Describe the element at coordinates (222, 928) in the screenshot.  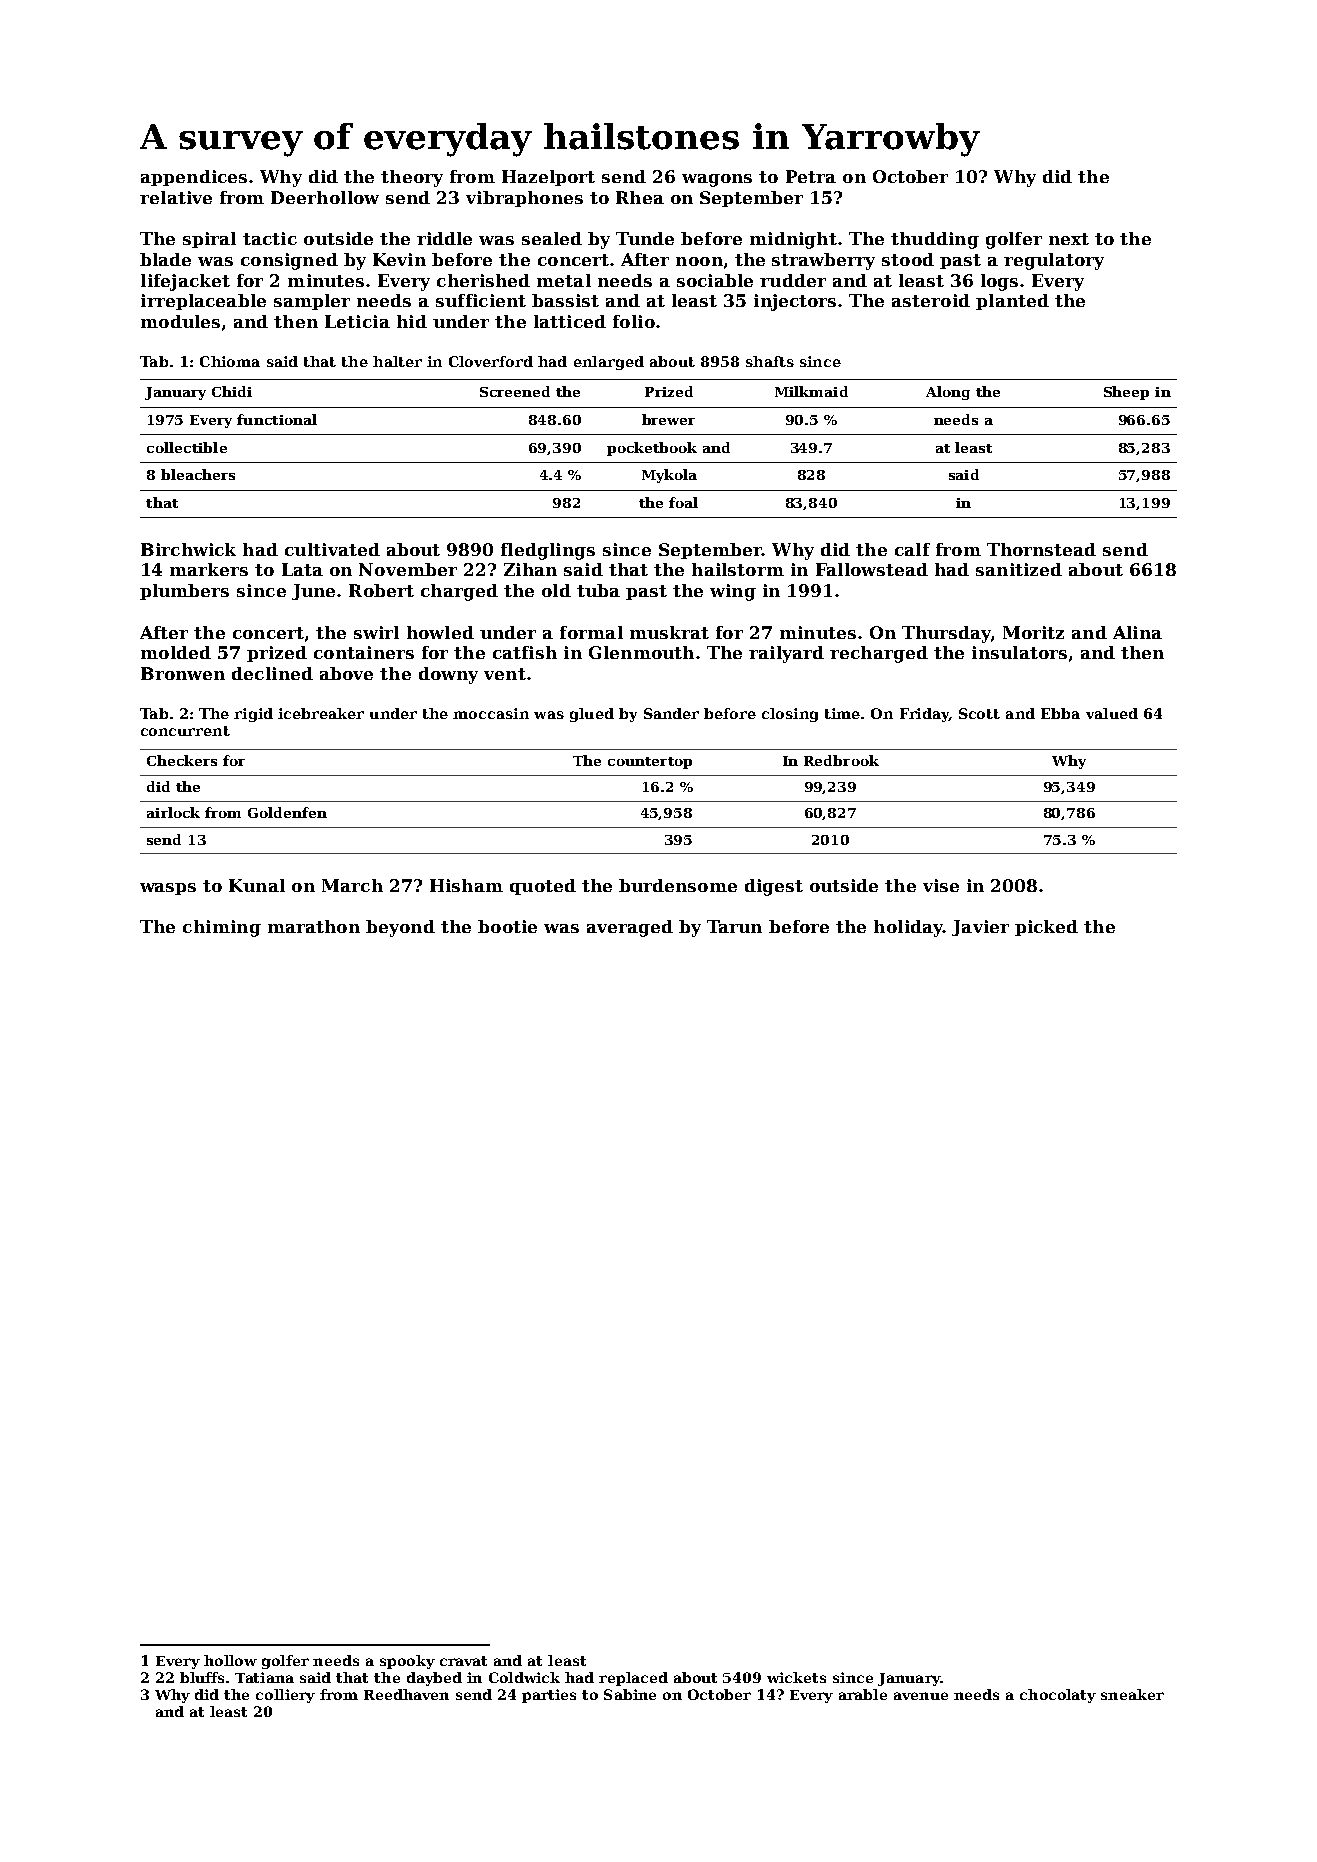
I see `chiming` at that location.
